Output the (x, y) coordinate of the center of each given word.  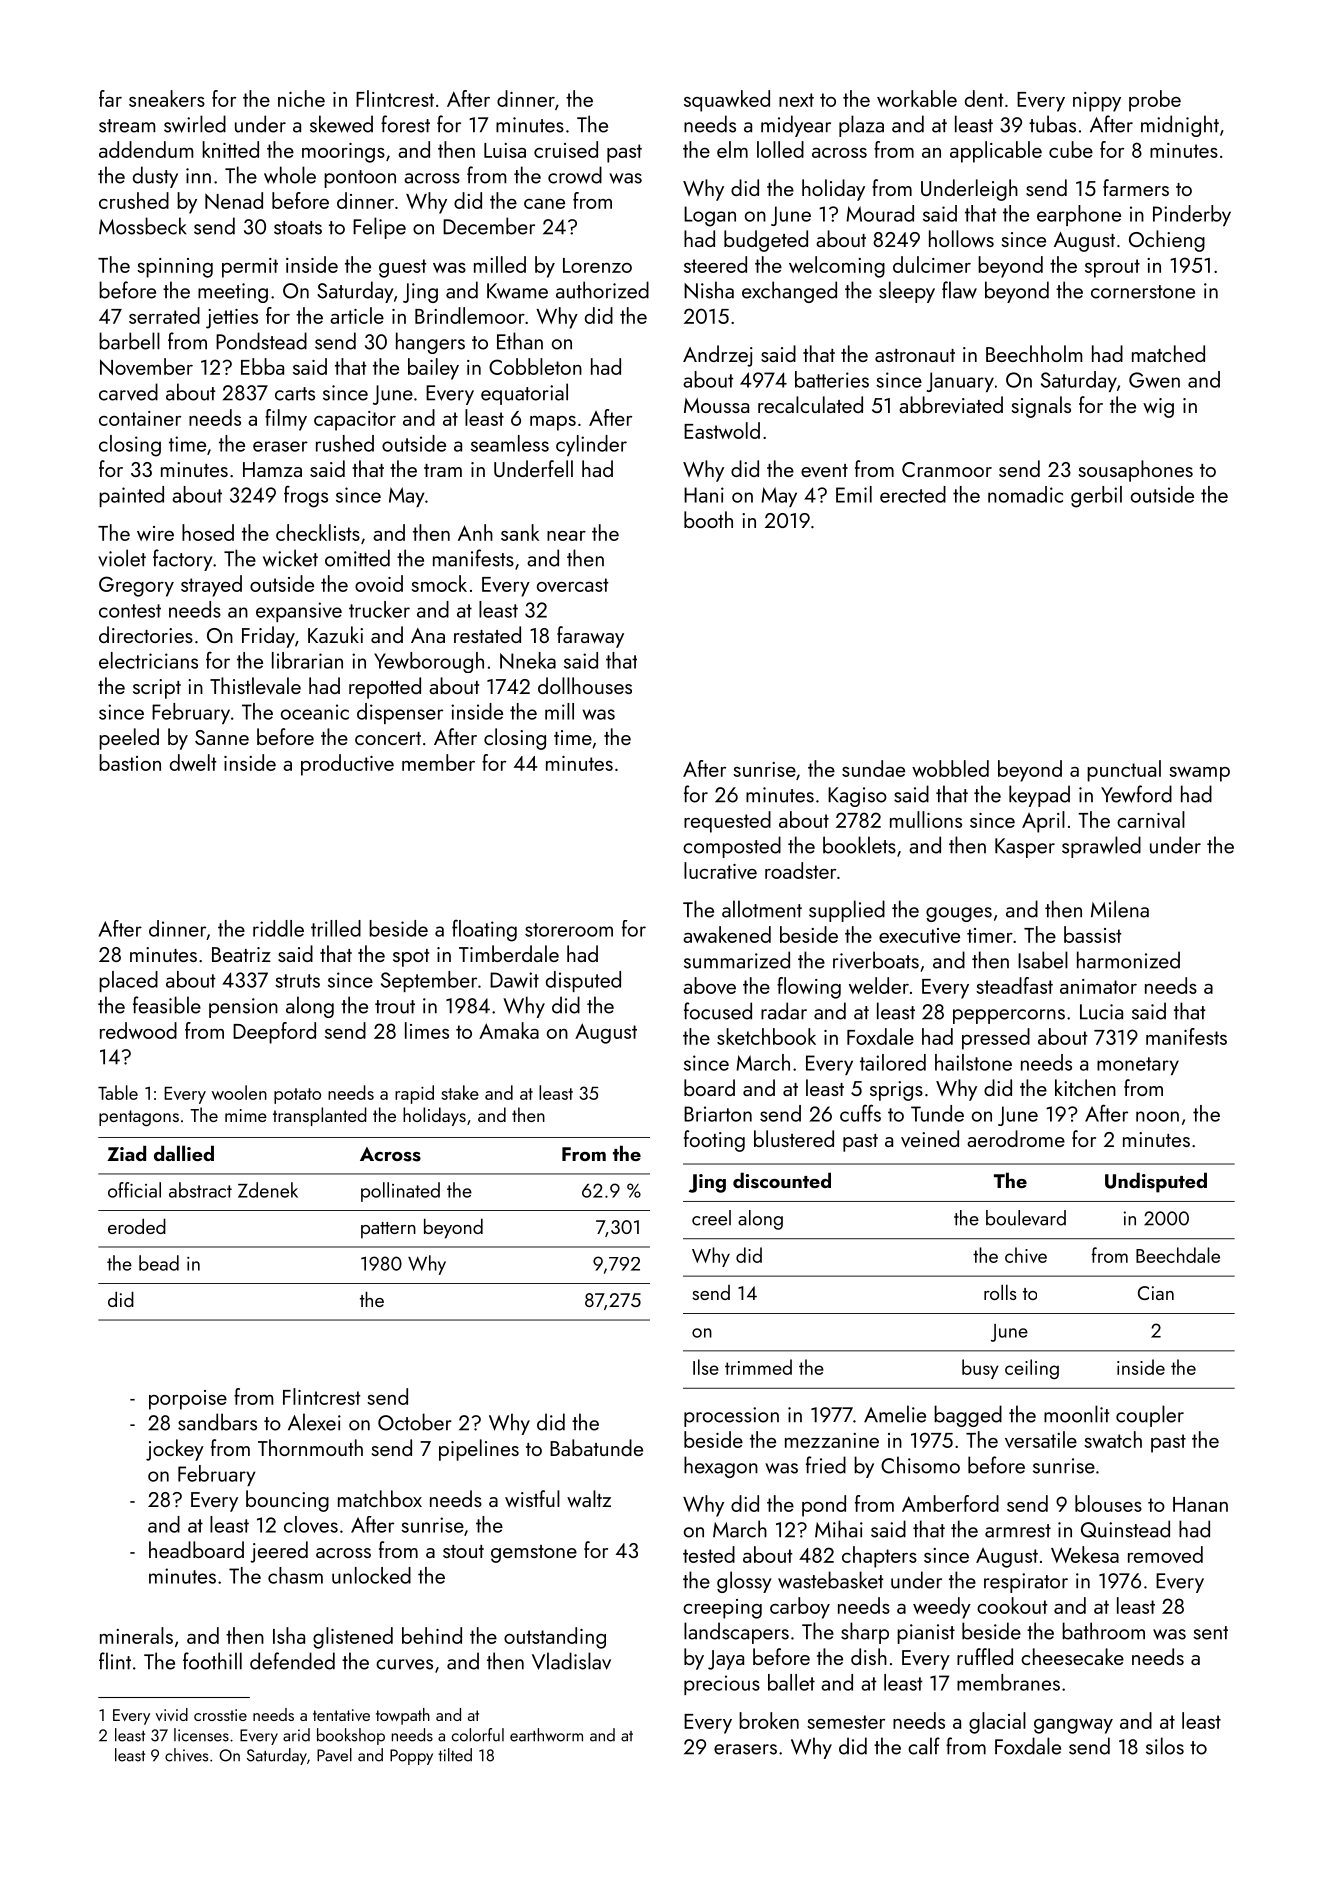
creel (711, 1218)
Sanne (222, 737)
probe (1155, 101)
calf (924, 1746)
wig (1158, 408)
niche (301, 98)
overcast (573, 585)
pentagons (139, 1118)
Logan (710, 216)
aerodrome (1016, 1138)
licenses (201, 1735)
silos (1165, 1746)
